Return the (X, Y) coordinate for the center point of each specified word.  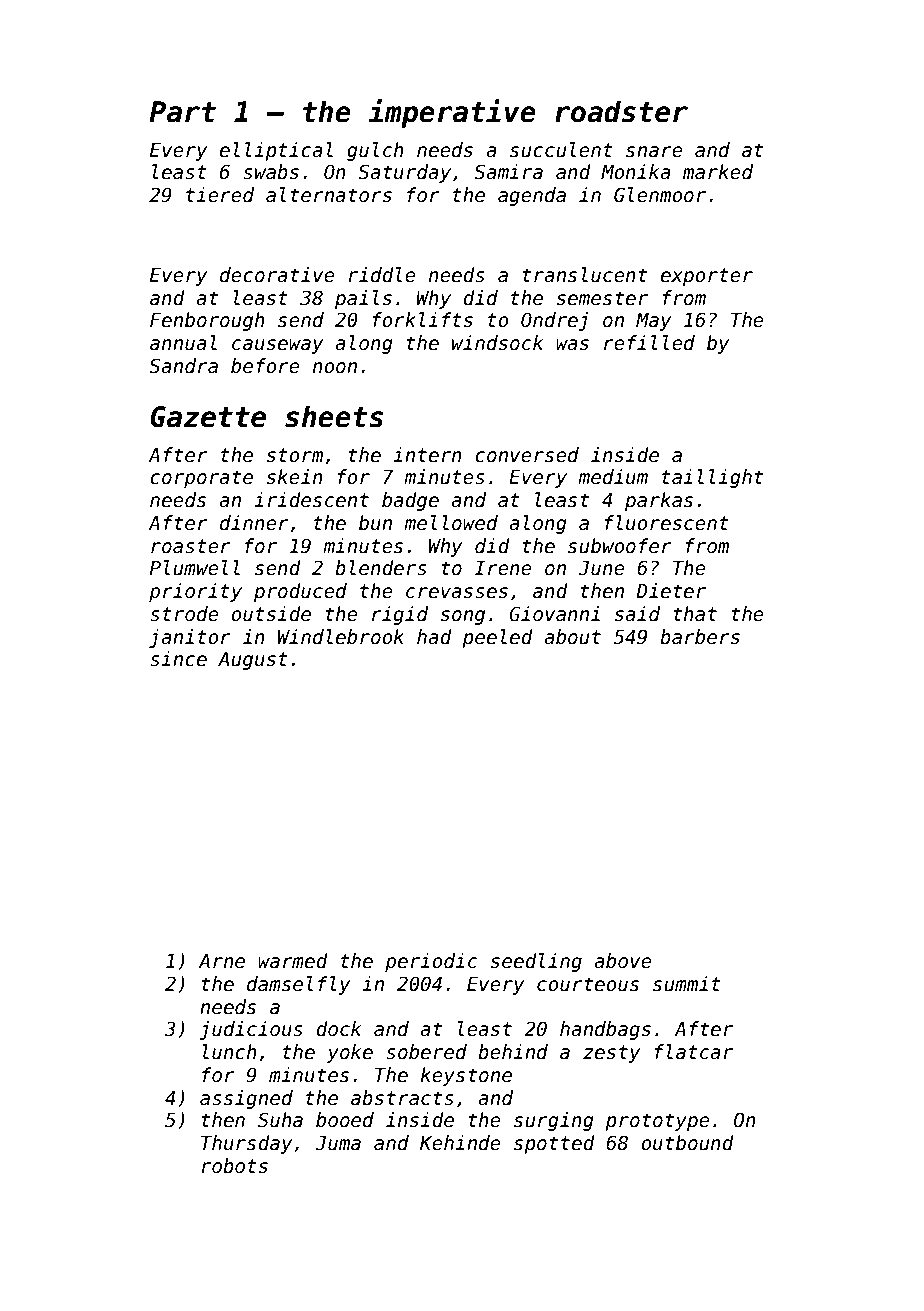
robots (234, 1166)
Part (182, 112)
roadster (621, 111)
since (178, 659)
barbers (700, 637)
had (434, 637)
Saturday (404, 173)
